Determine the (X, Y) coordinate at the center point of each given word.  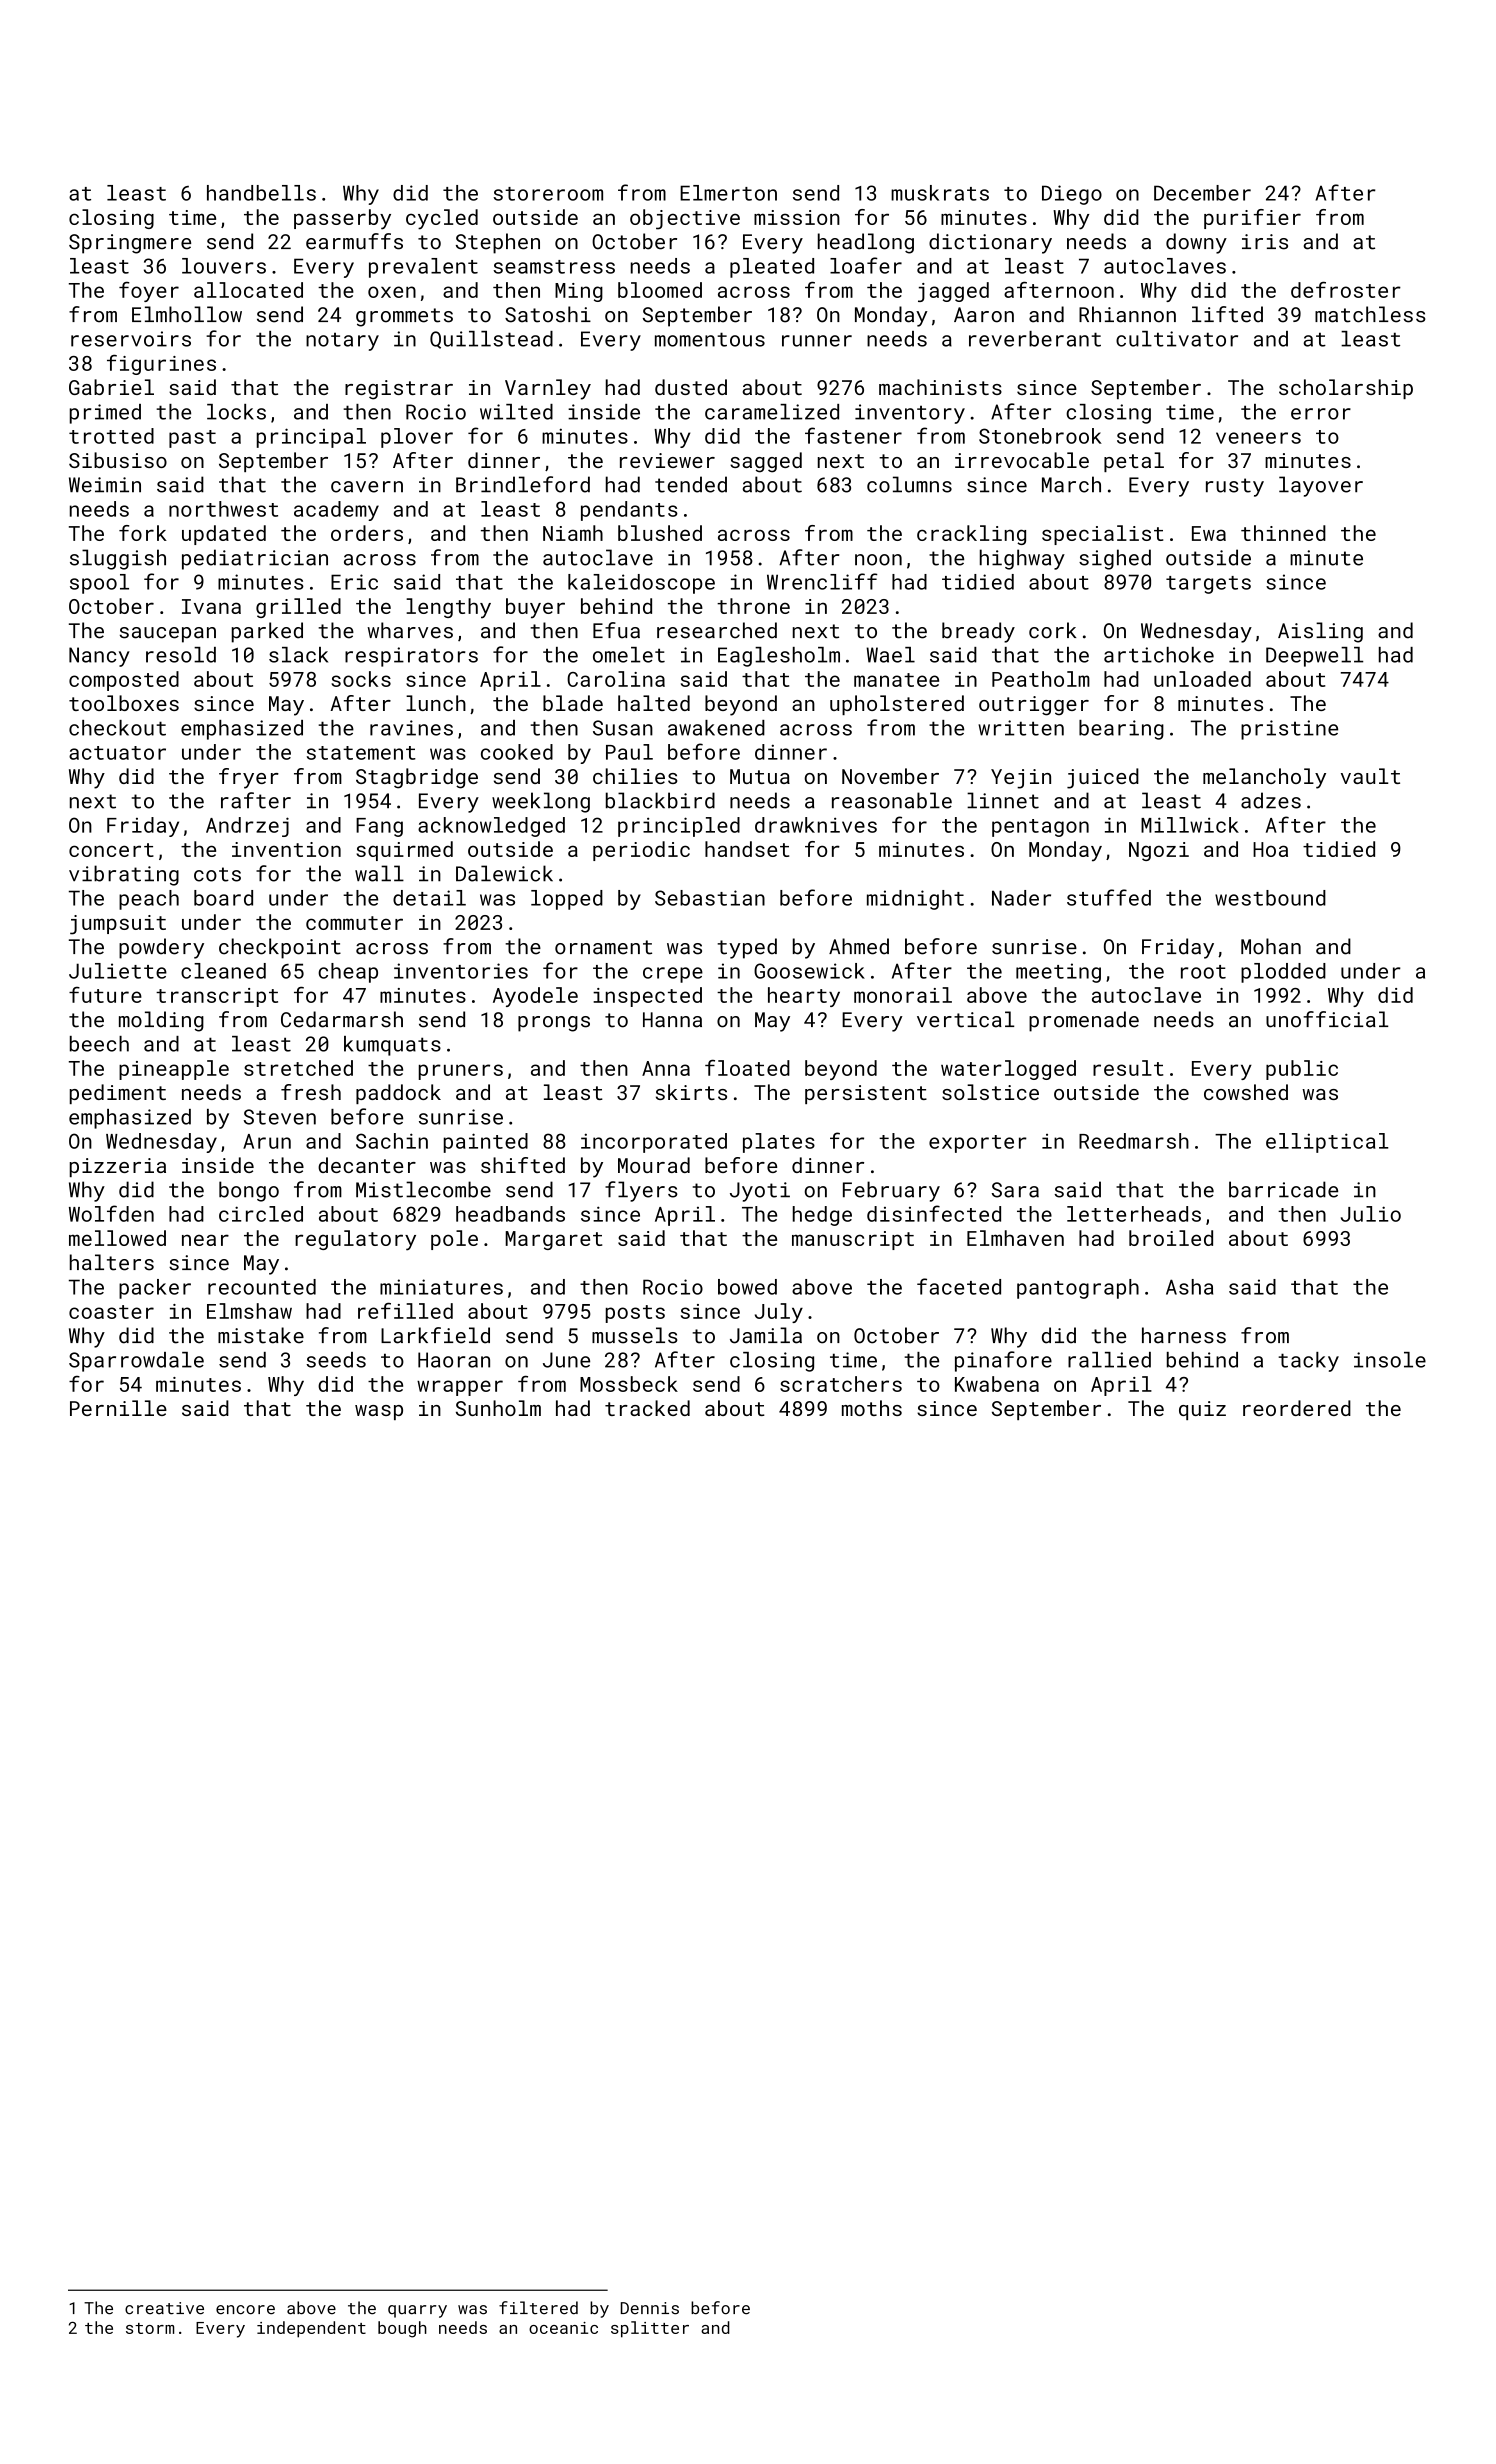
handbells (261, 193)
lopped (567, 900)
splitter (650, 2329)
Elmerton (728, 193)
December (1202, 193)
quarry (417, 2311)
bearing (1121, 730)
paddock (398, 1094)
